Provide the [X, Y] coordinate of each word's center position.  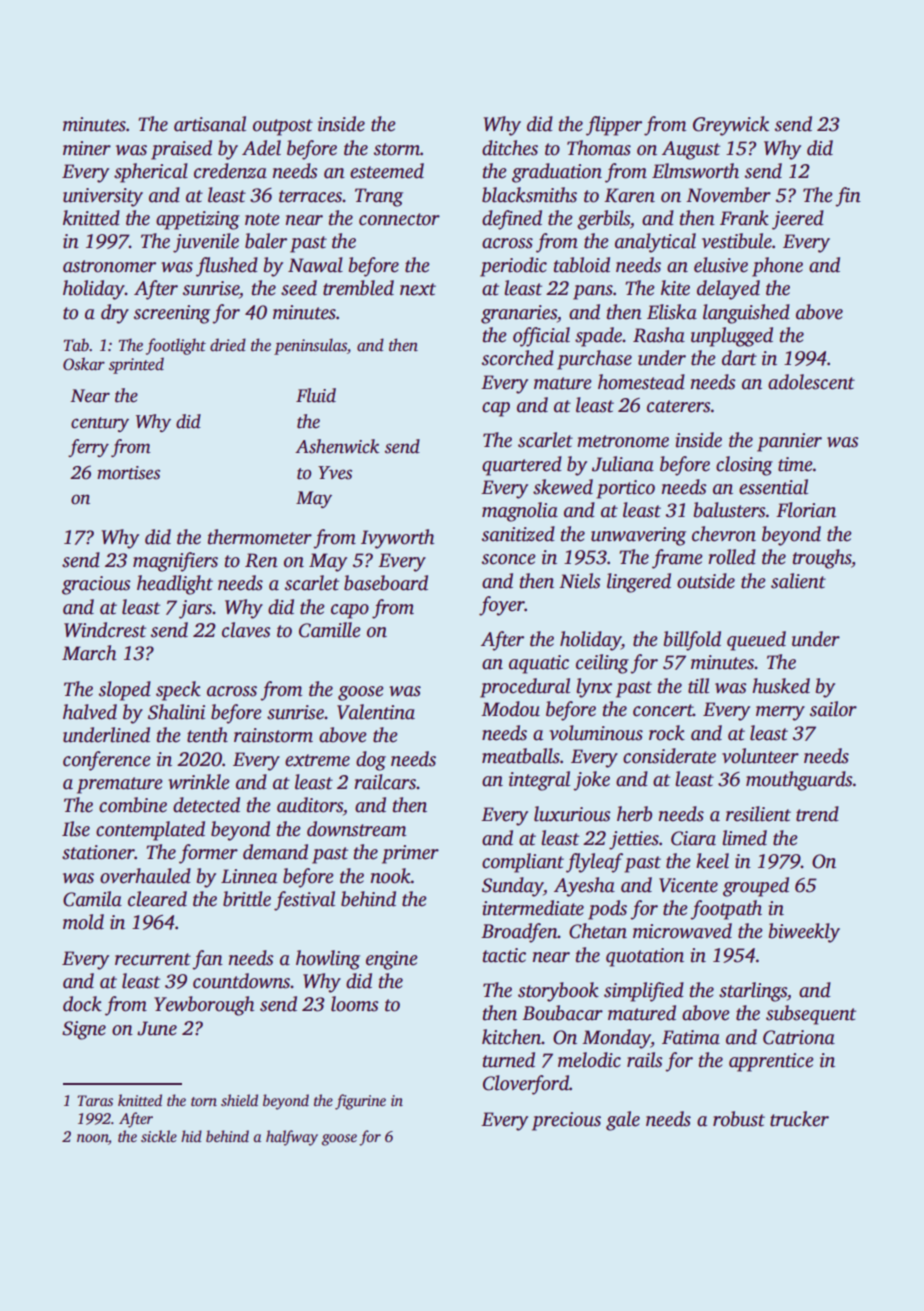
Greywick [731, 126]
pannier [789, 442]
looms [354, 1004]
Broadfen [519, 933]
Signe [84, 1030]
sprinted [136, 365]
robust [739, 1119]
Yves [335, 473]
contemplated [150, 831]
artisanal [210, 124]
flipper [614, 126]
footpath [726, 910]
